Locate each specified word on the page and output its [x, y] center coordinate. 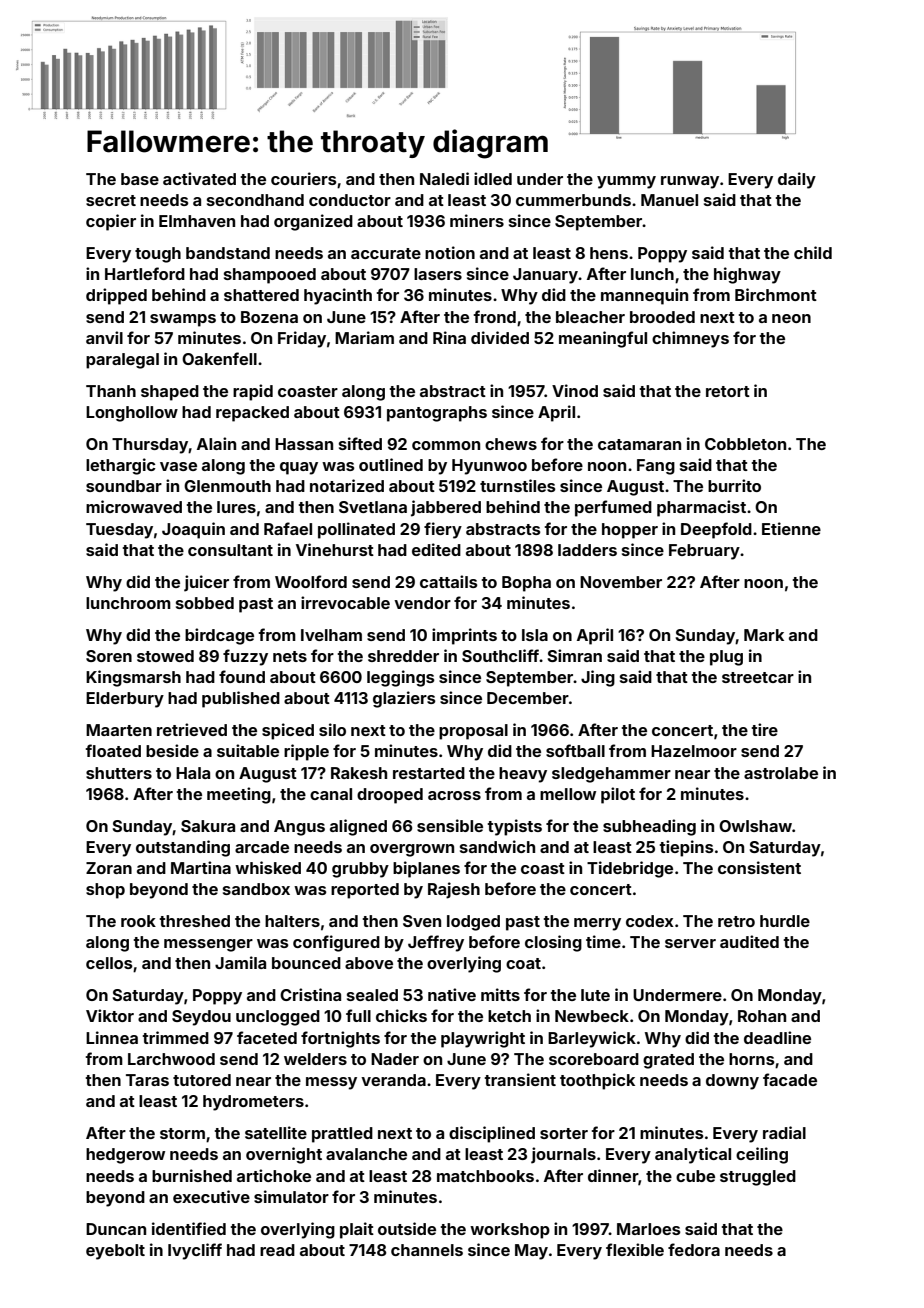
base [140, 179]
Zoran [109, 868]
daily [797, 180]
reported [365, 891]
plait [357, 1230]
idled [493, 178]
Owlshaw [755, 826]
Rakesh [359, 773]
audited [749, 941]
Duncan [116, 1229]
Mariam [364, 337]
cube [695, 1176]
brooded [662, 317]
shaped [170, 393]
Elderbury [125, 700]
